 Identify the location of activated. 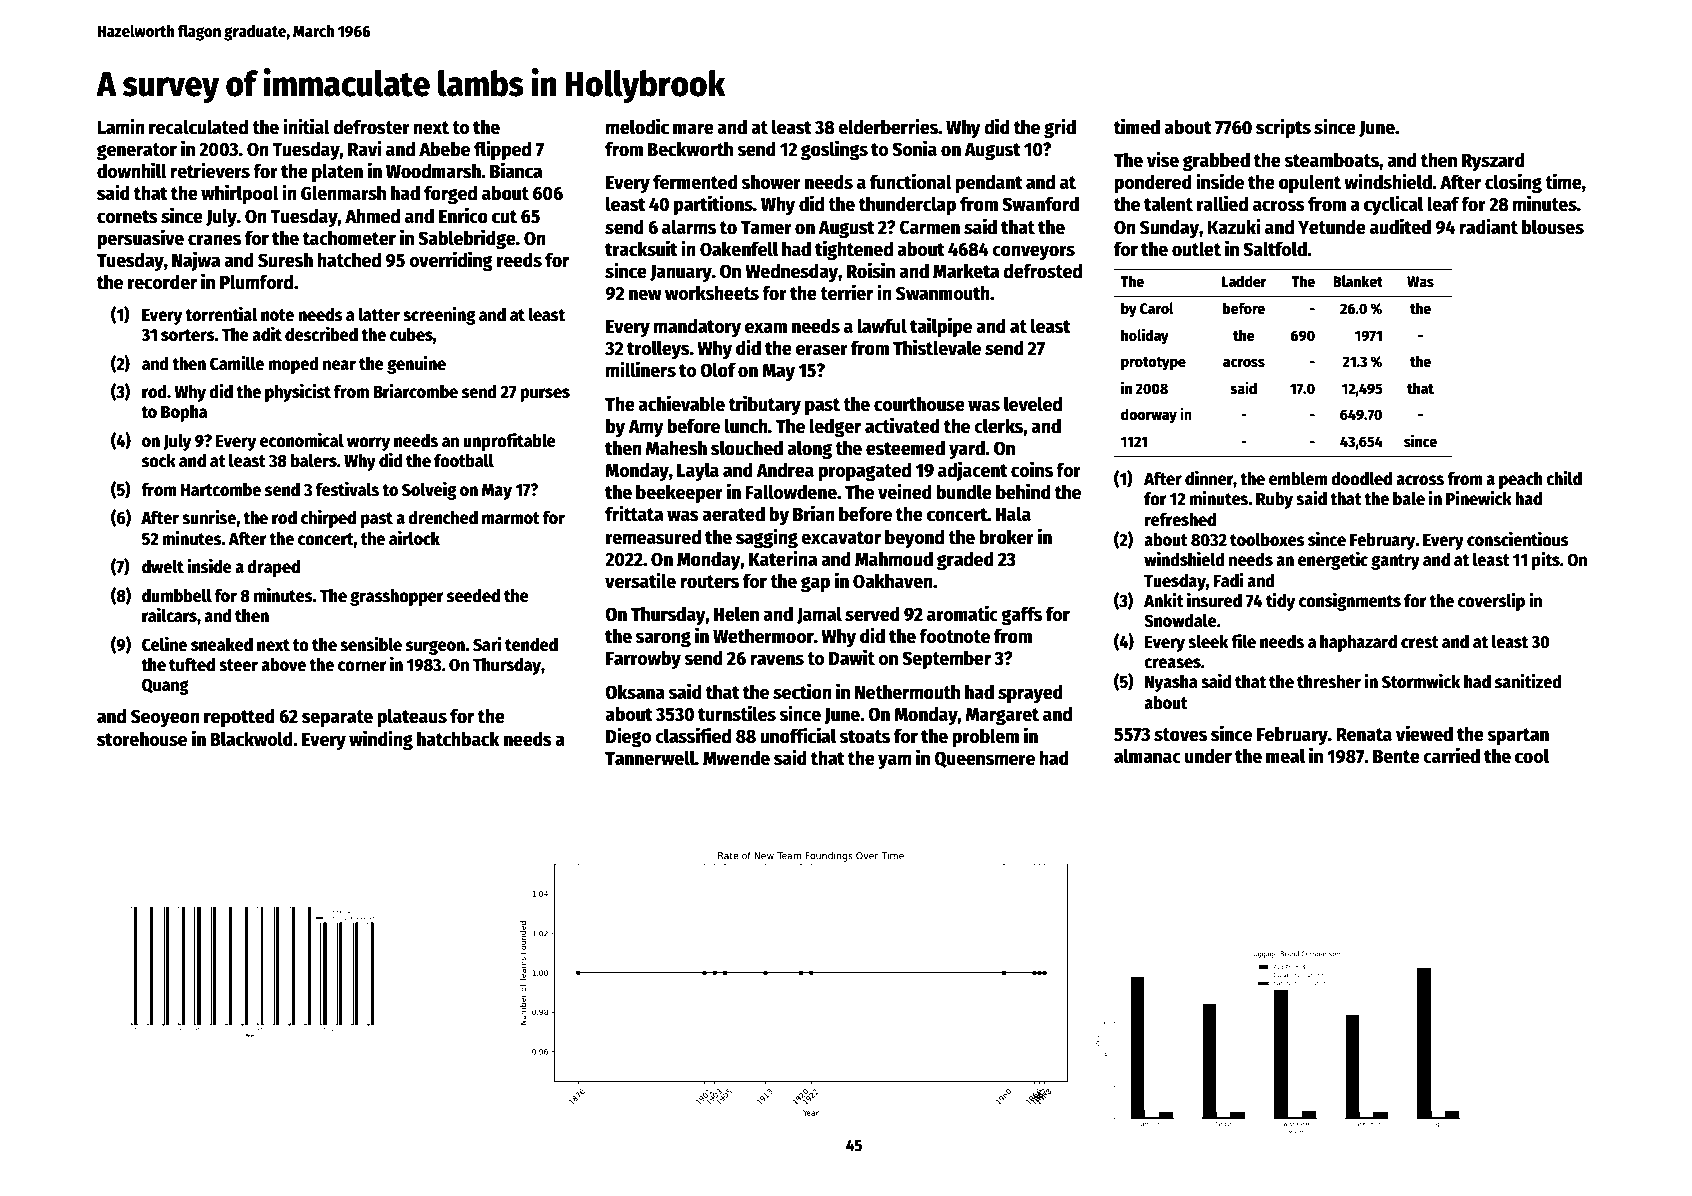
(902, 425).
